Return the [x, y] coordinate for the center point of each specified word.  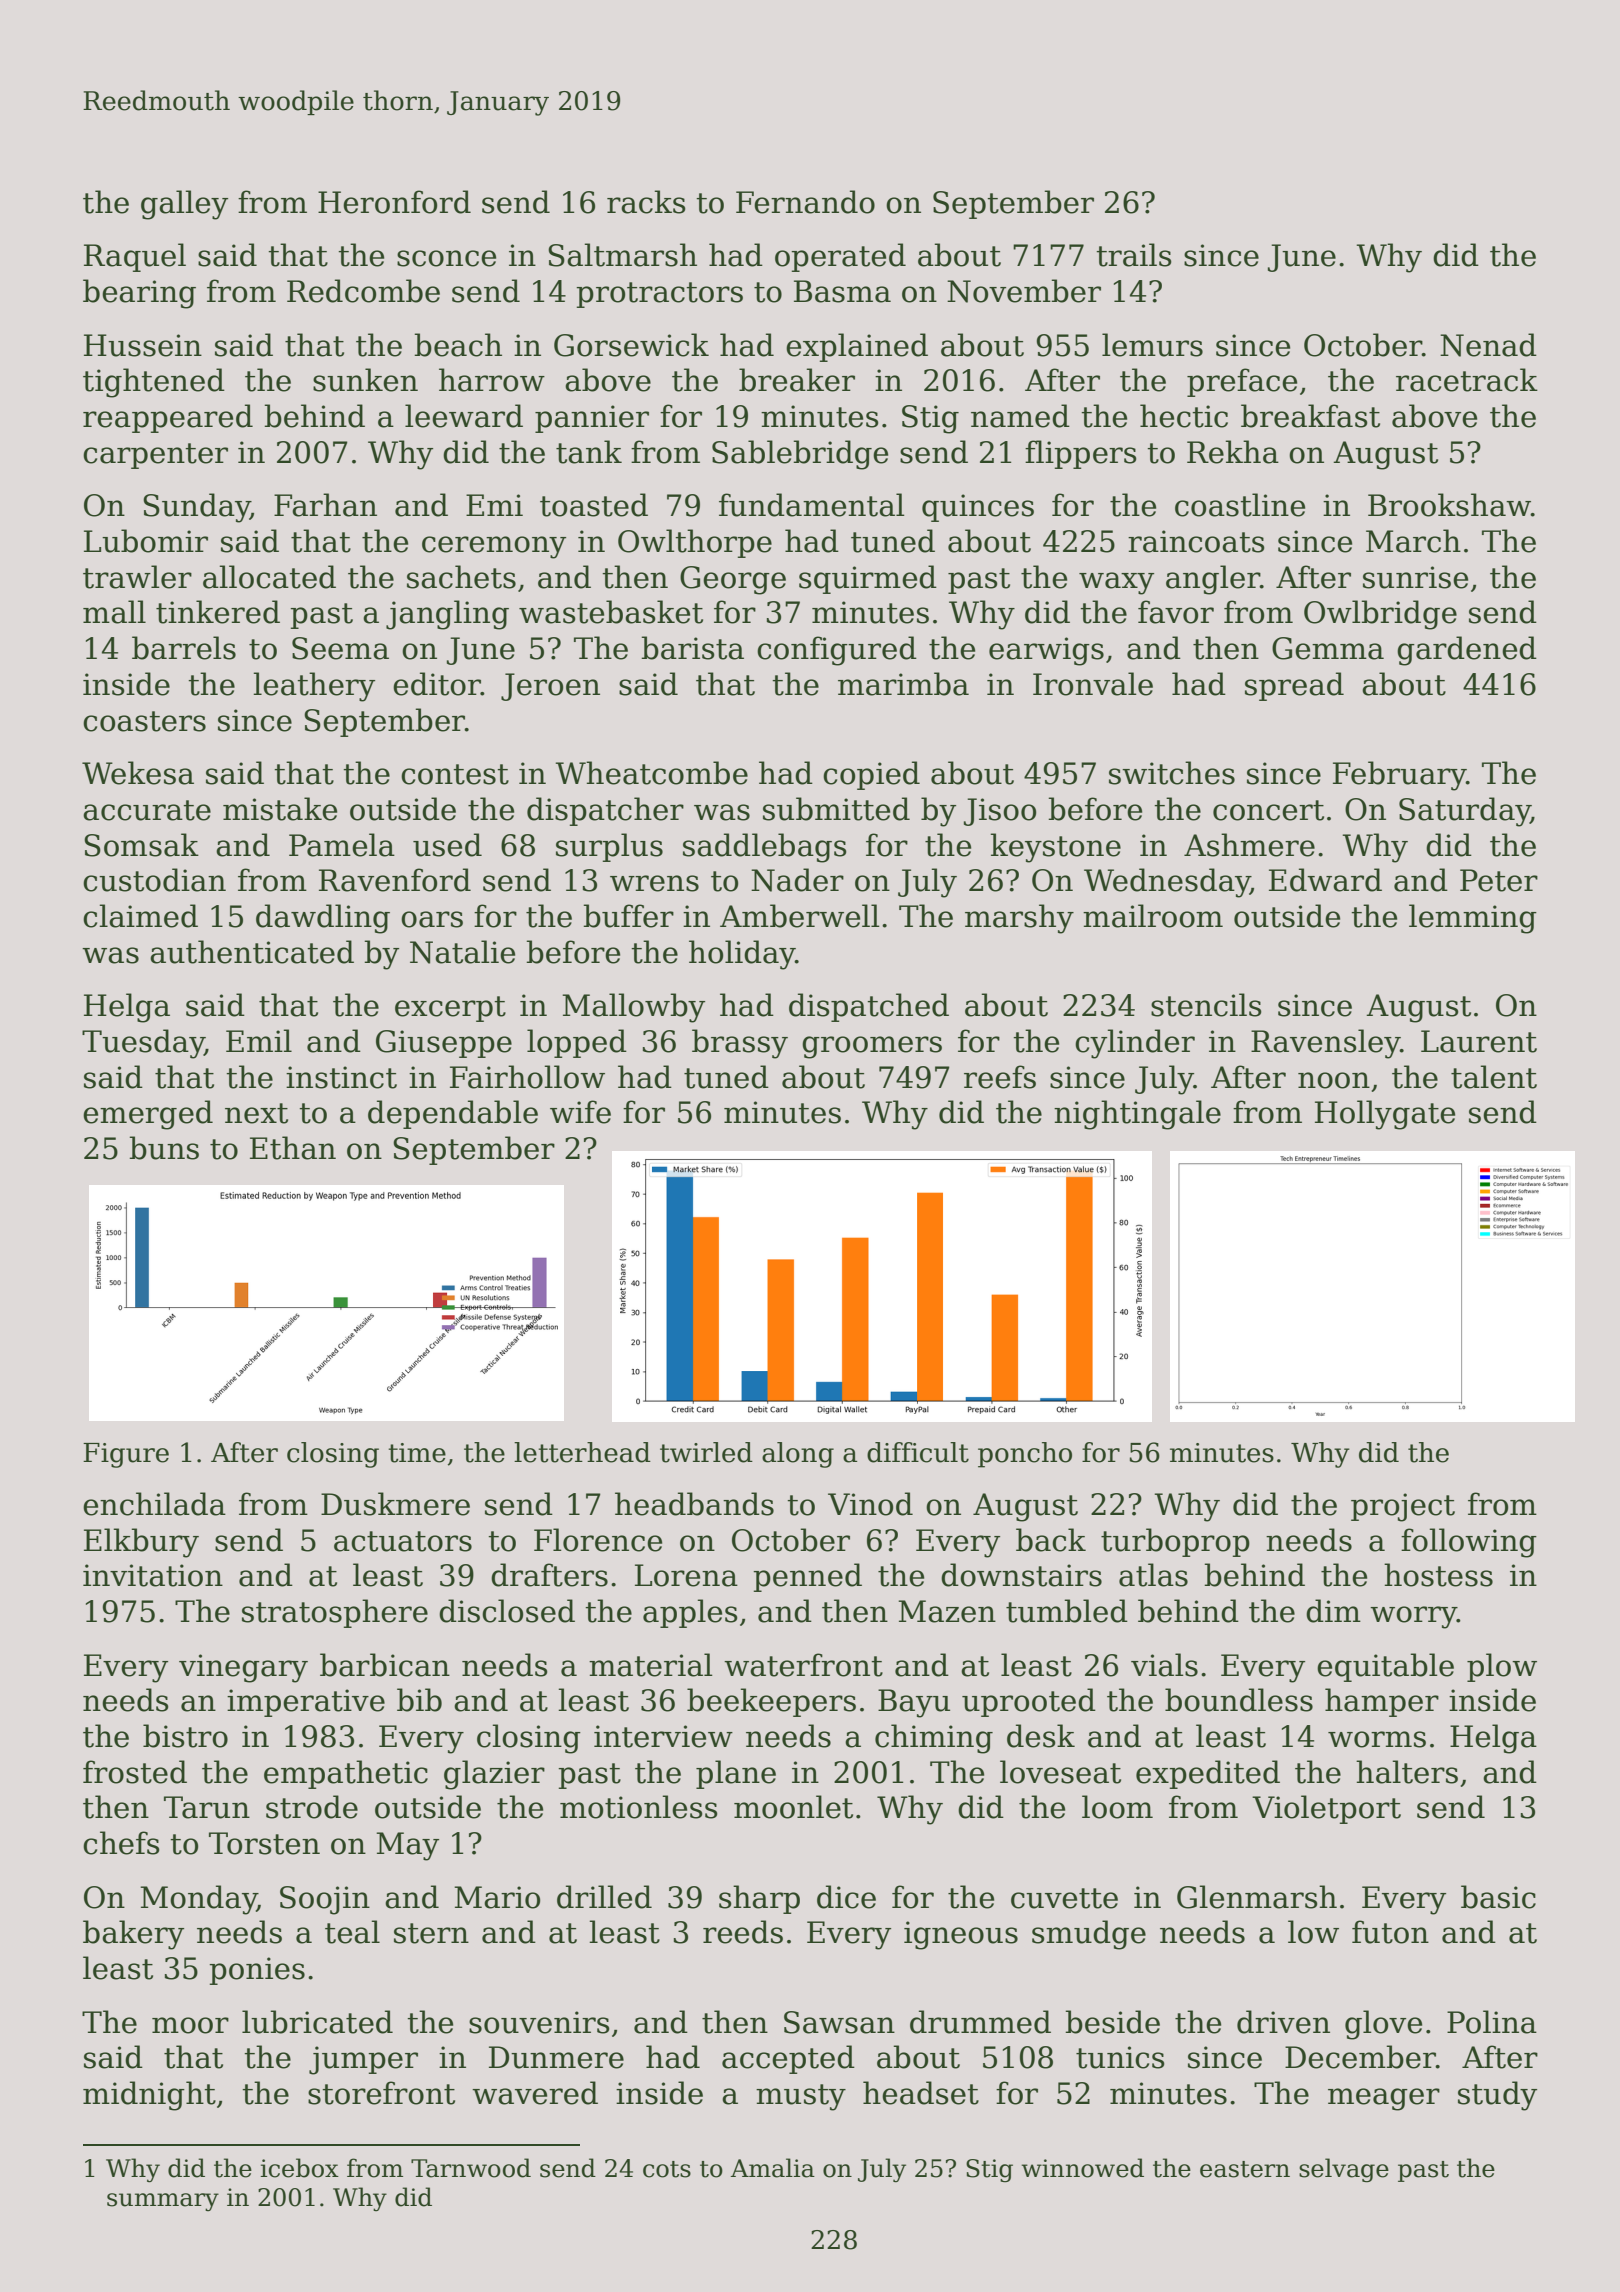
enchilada [154, 1504]
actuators [403, 1541]
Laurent [1479, 1041]
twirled [706, 1452]
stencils [1206, 1005]
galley [184, 205]
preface [1242, 382]
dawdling [323, 919]
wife [580, 1112]
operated [840, 257]
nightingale [1137, 1115]
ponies [257, 1971]
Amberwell [800, 916]
